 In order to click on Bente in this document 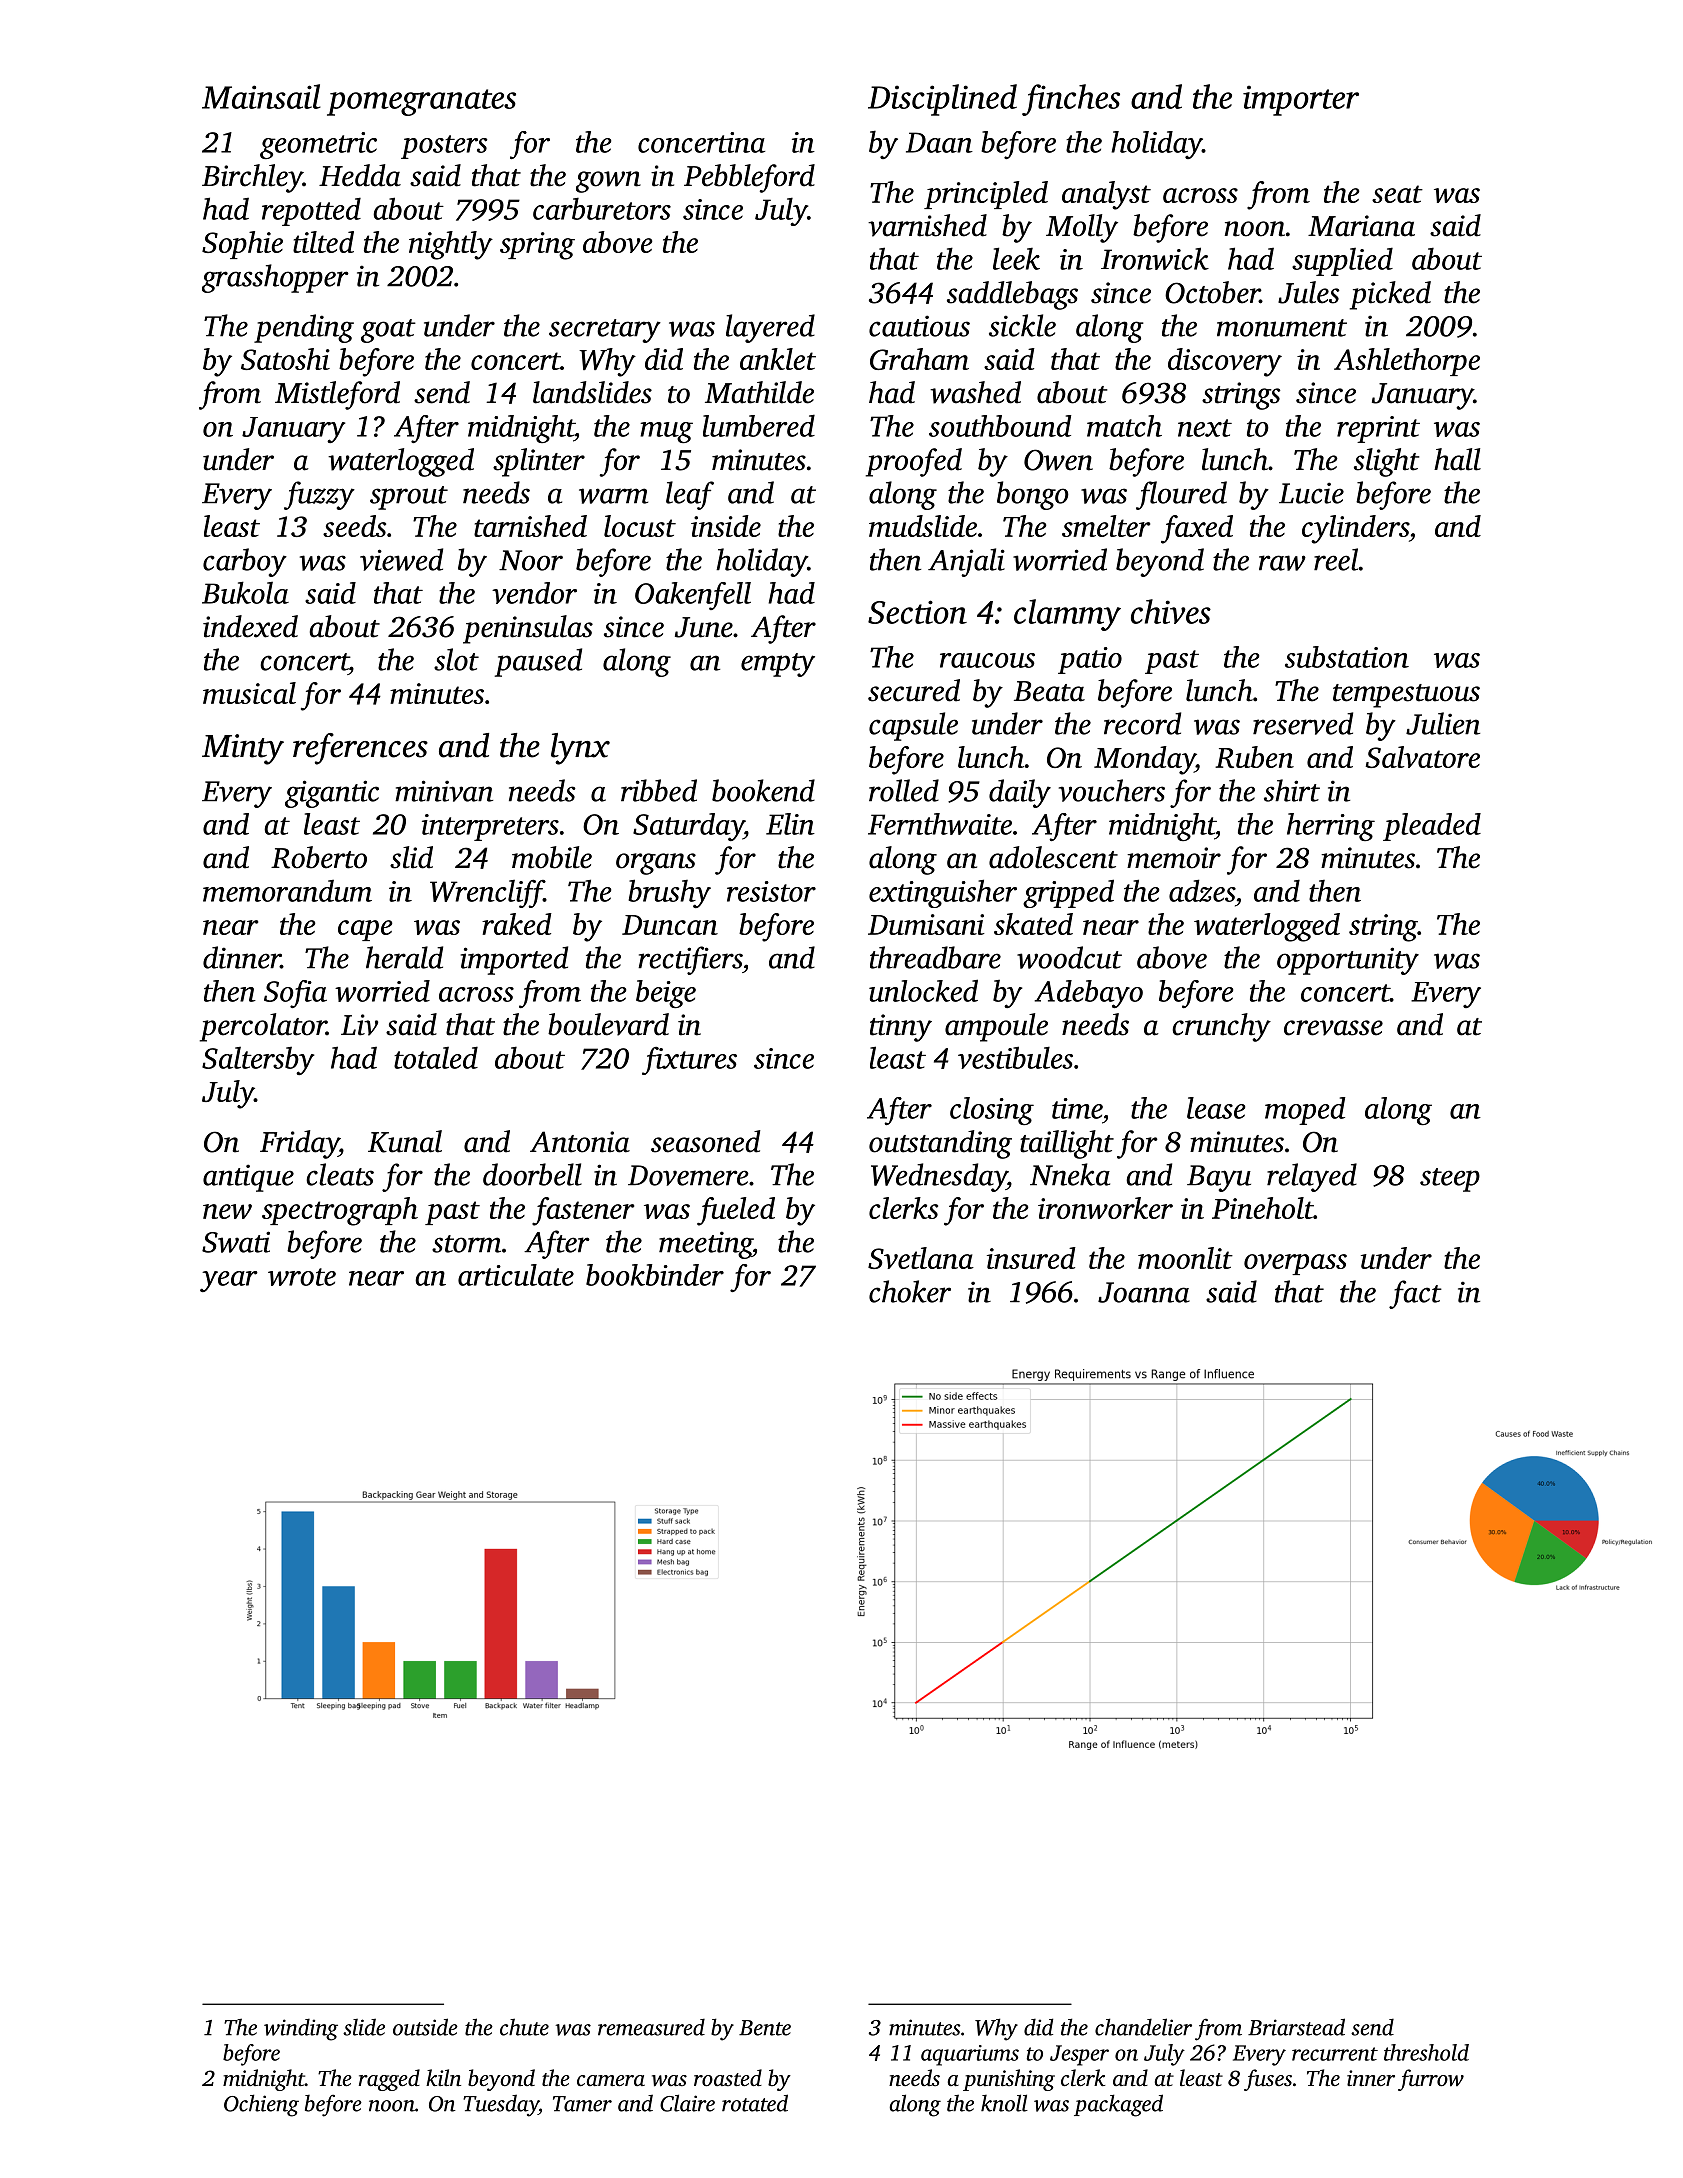, I will do `click(765, 2028)`.
